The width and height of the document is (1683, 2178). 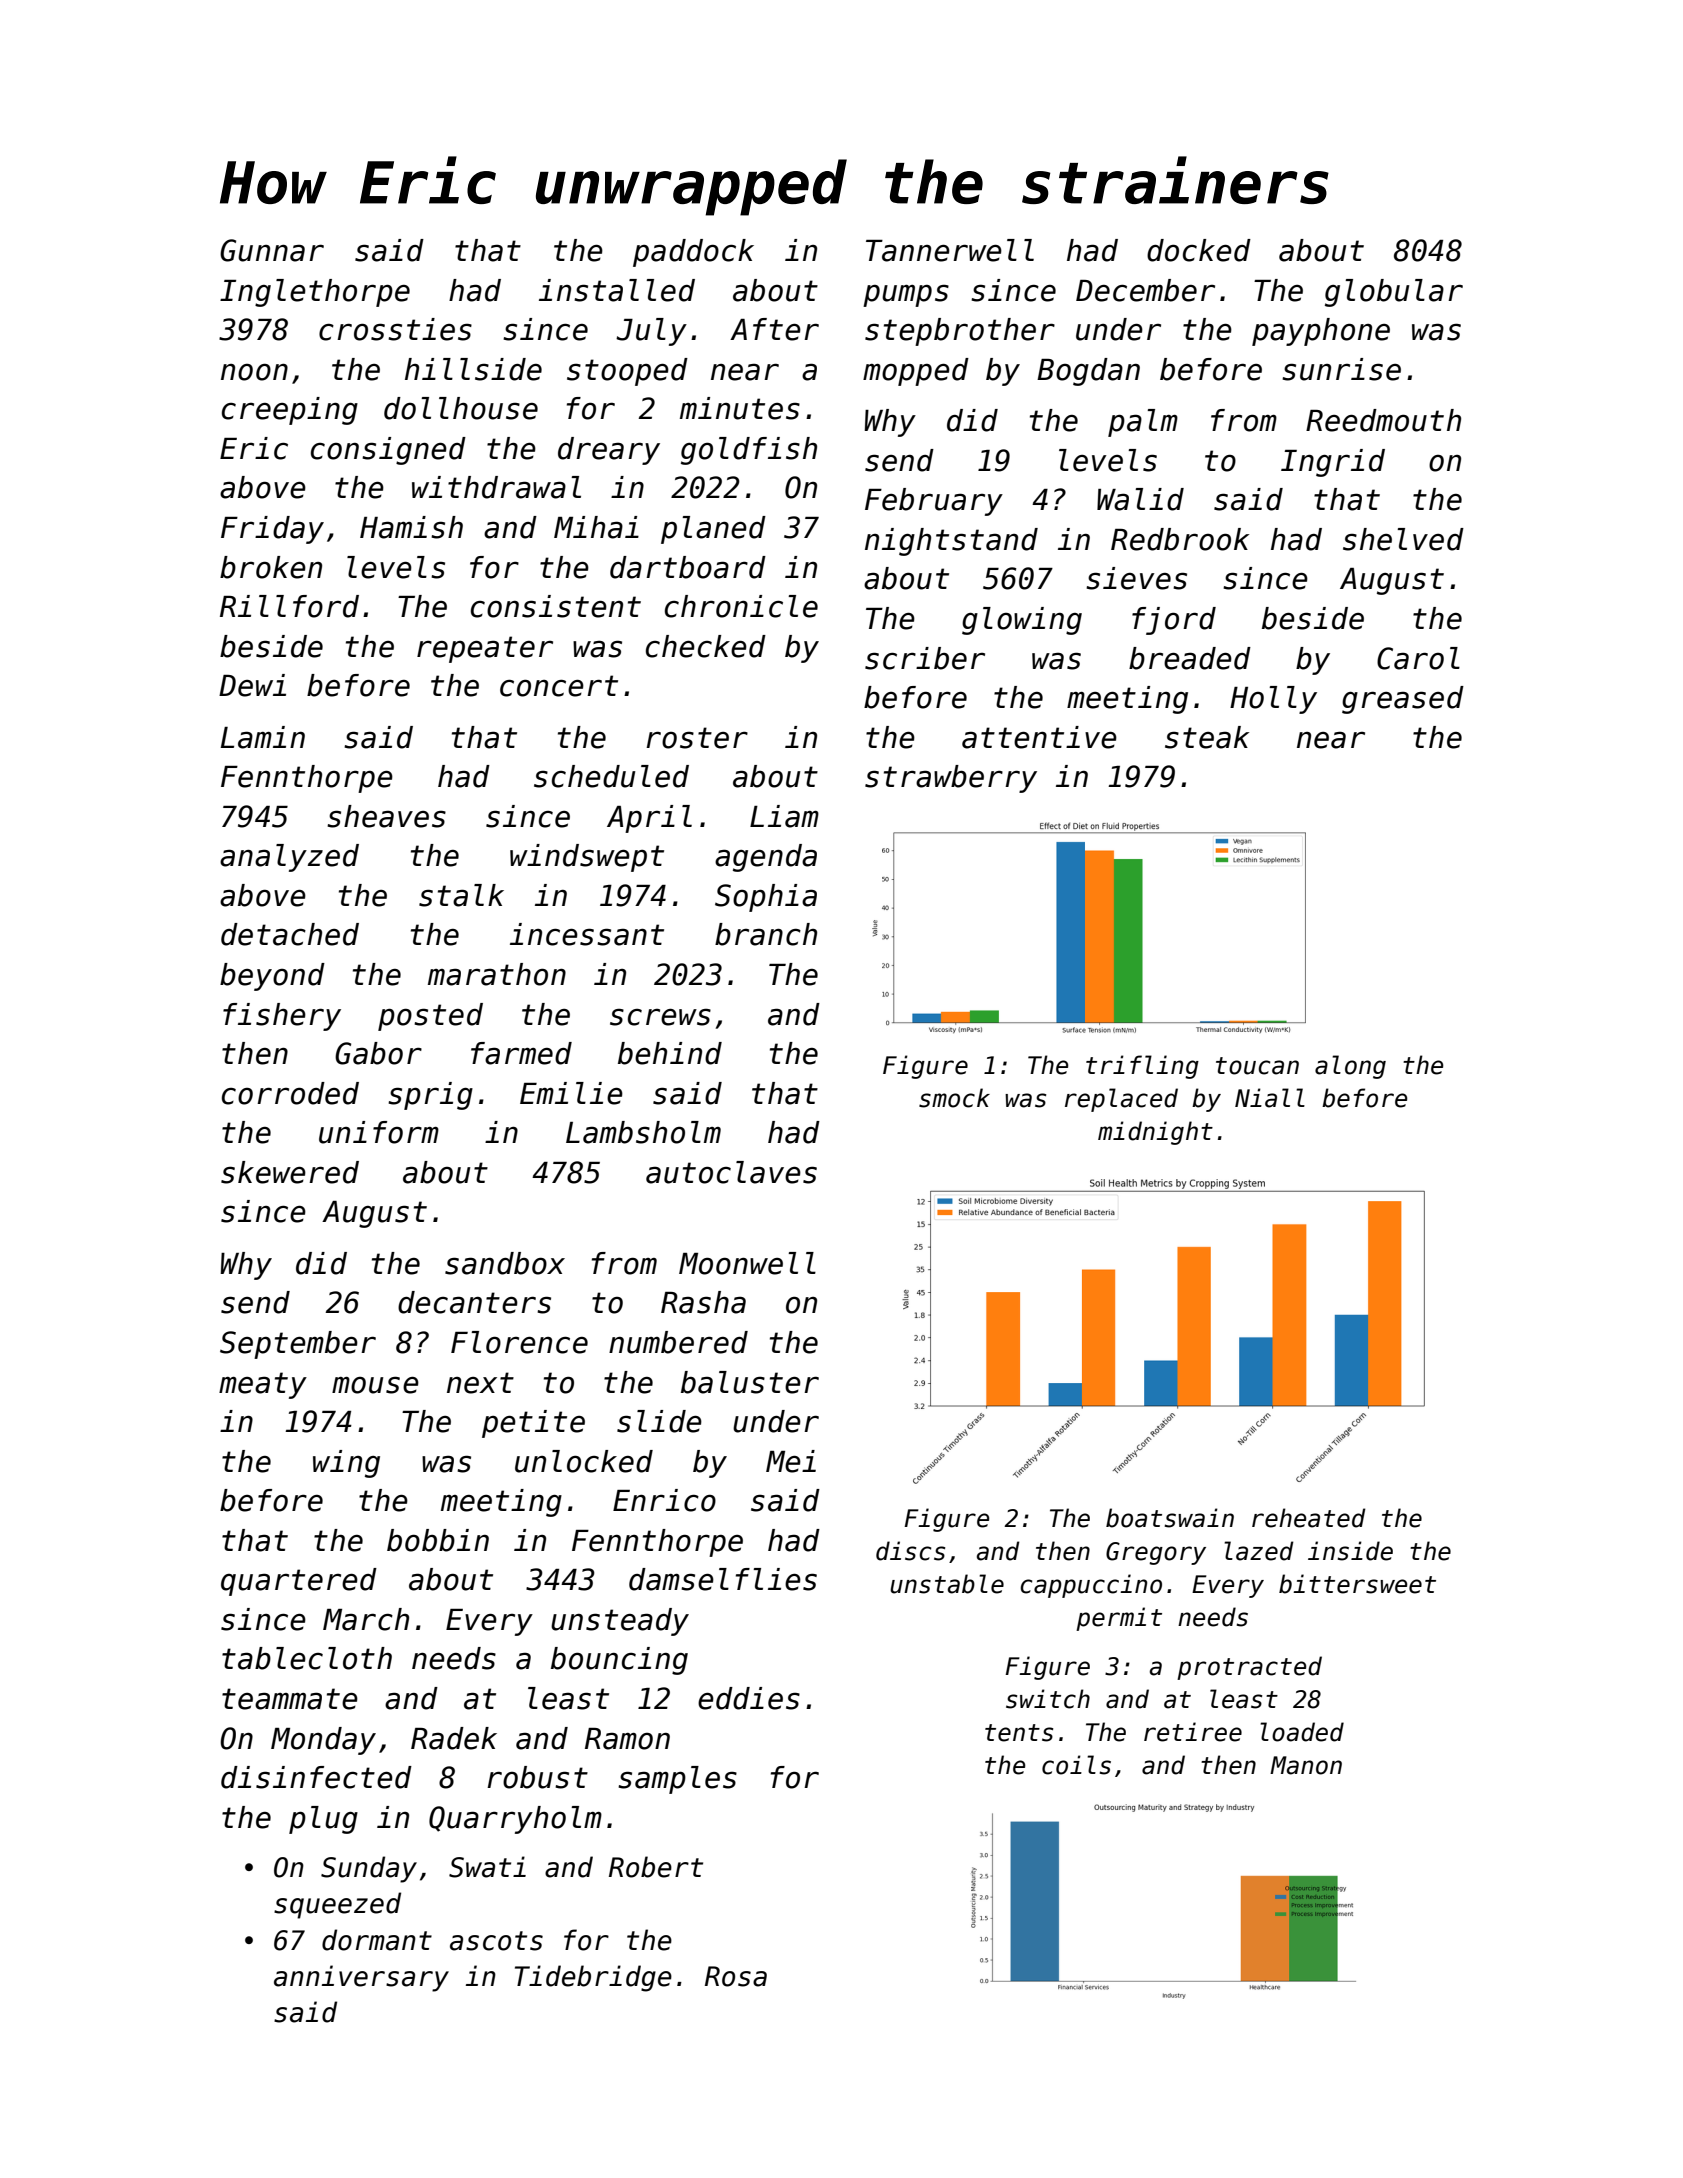 What do you see at coordinates (271, 567) in the document?
I see `broken` at bounding box center [271, 567].
